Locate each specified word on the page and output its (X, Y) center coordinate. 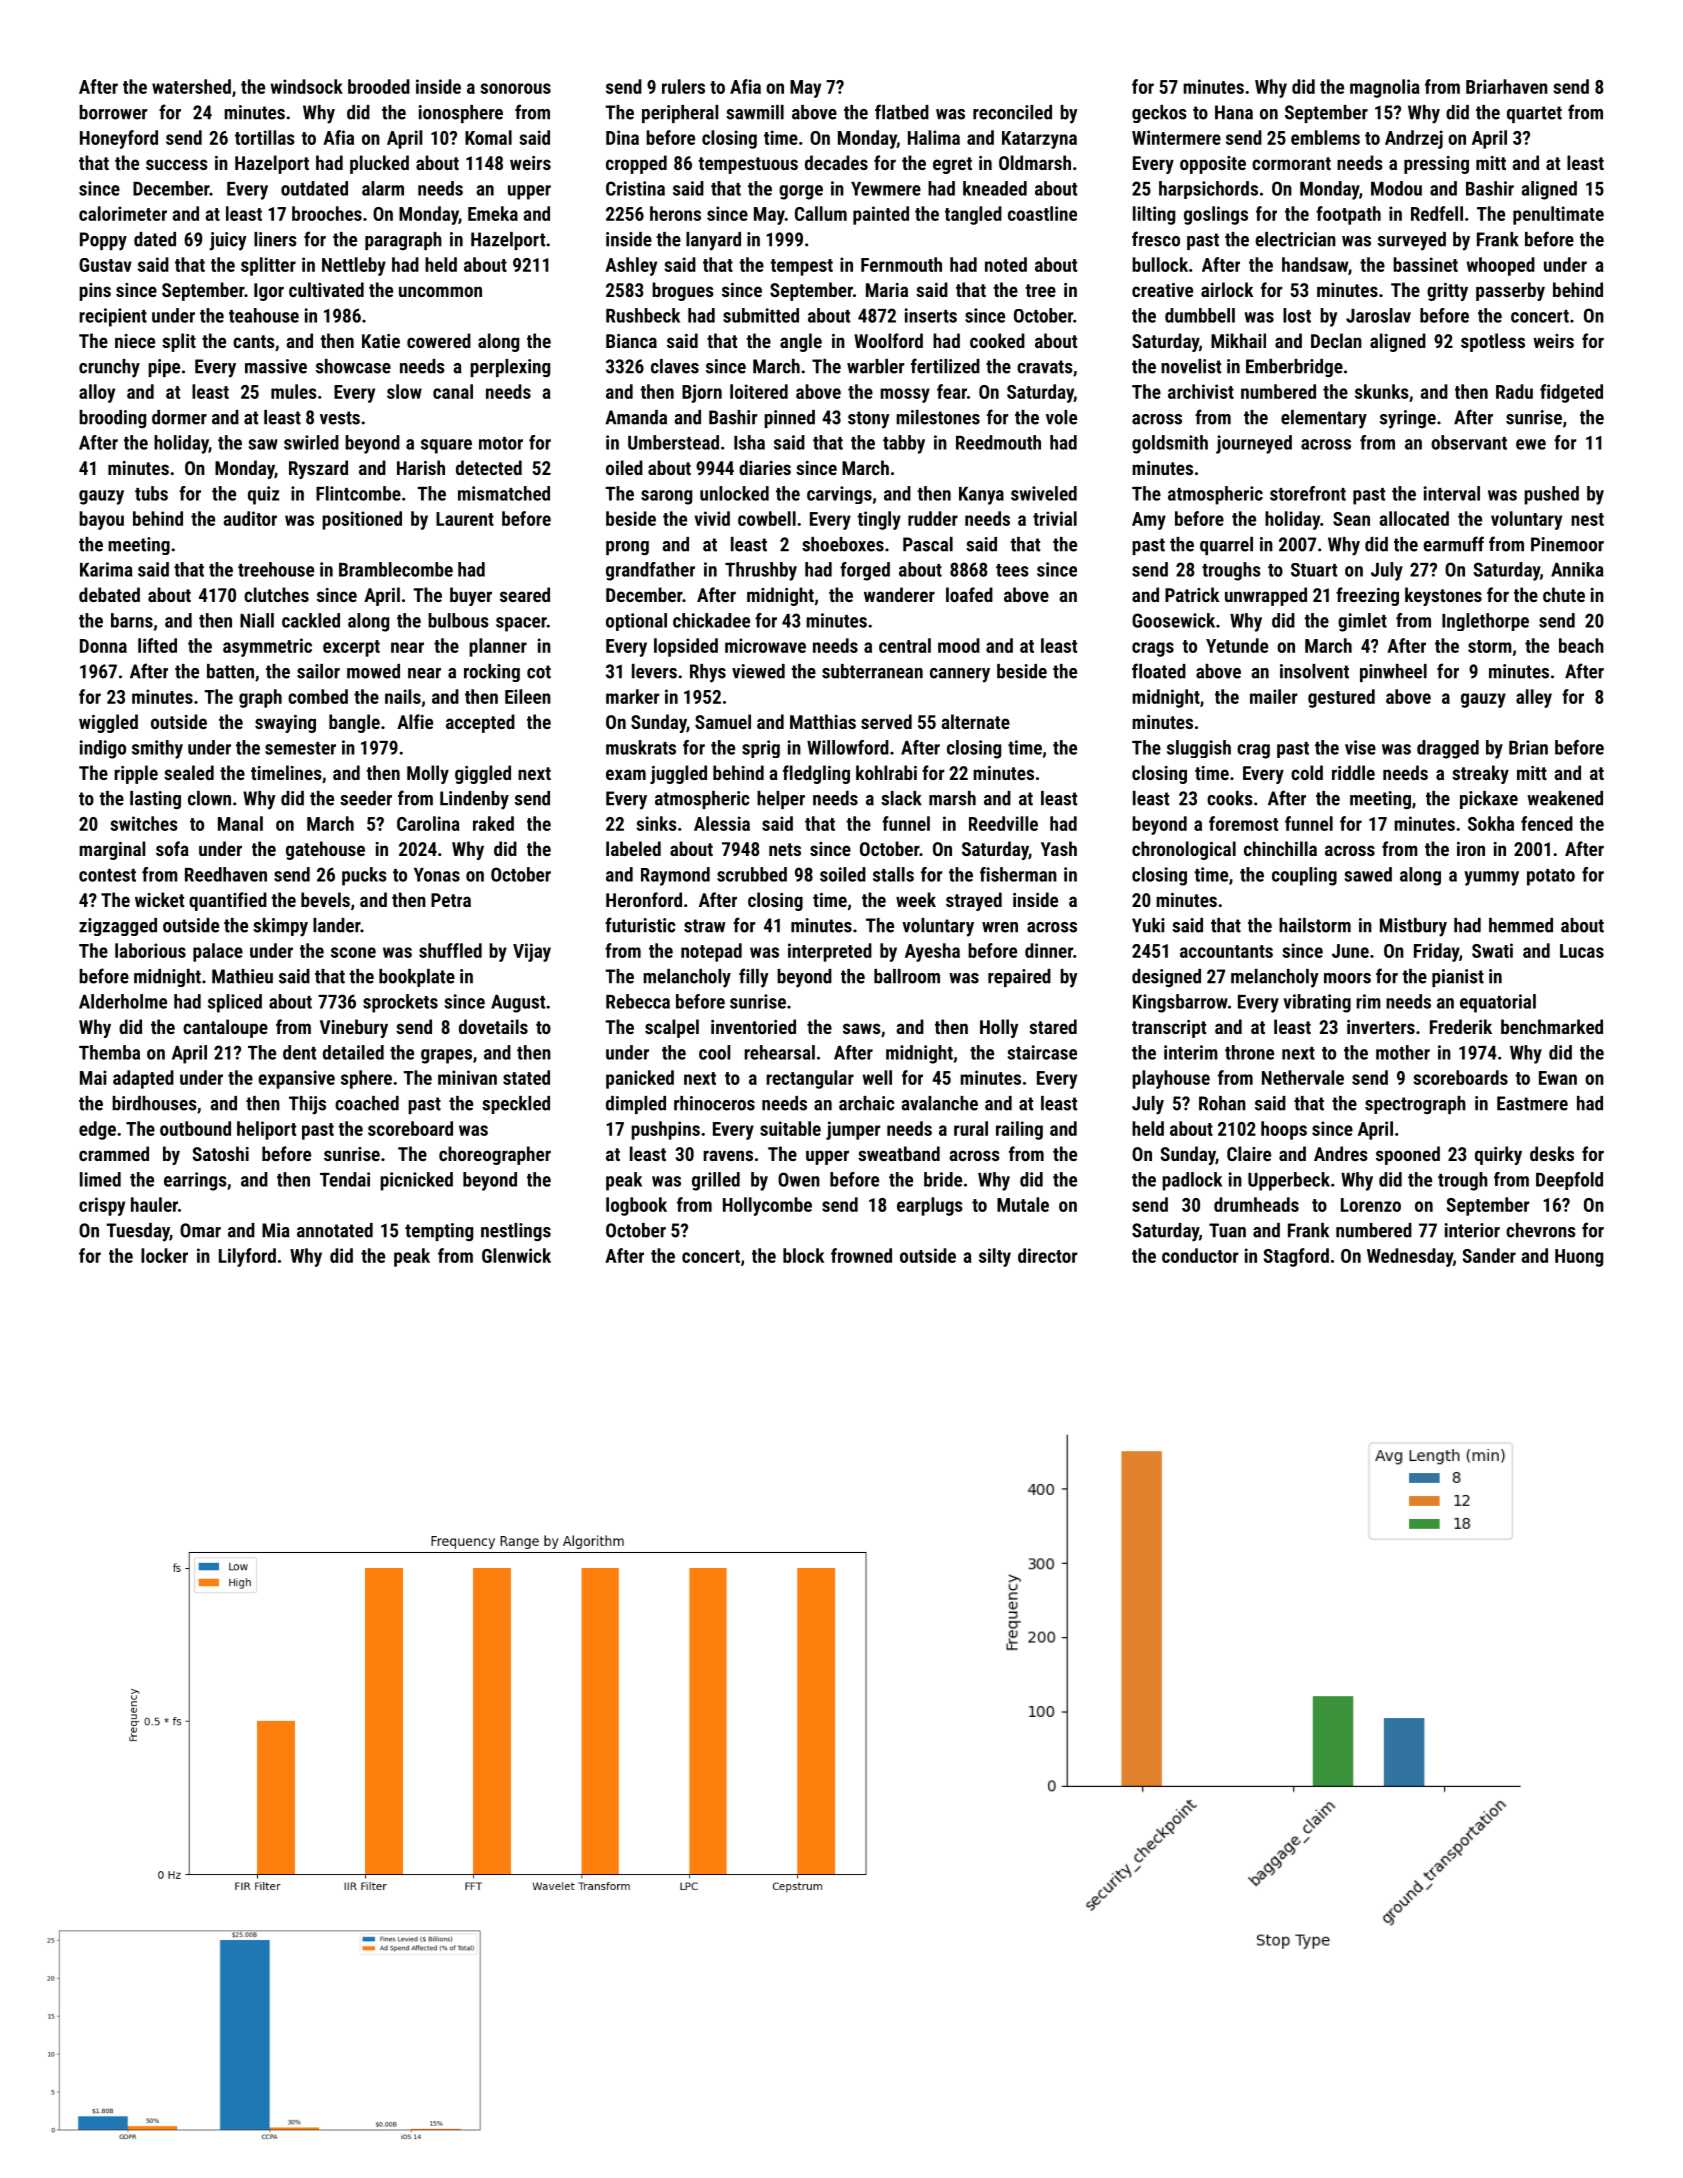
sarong (666, 497)
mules (294, 391)
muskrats (641, 747)
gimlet (1362, 622)
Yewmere (886, 189)
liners (275, 239)
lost (1297, 315)
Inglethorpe (1485, 622)
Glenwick (516, 1255)
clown (209, 798)
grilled (716, 1181)
